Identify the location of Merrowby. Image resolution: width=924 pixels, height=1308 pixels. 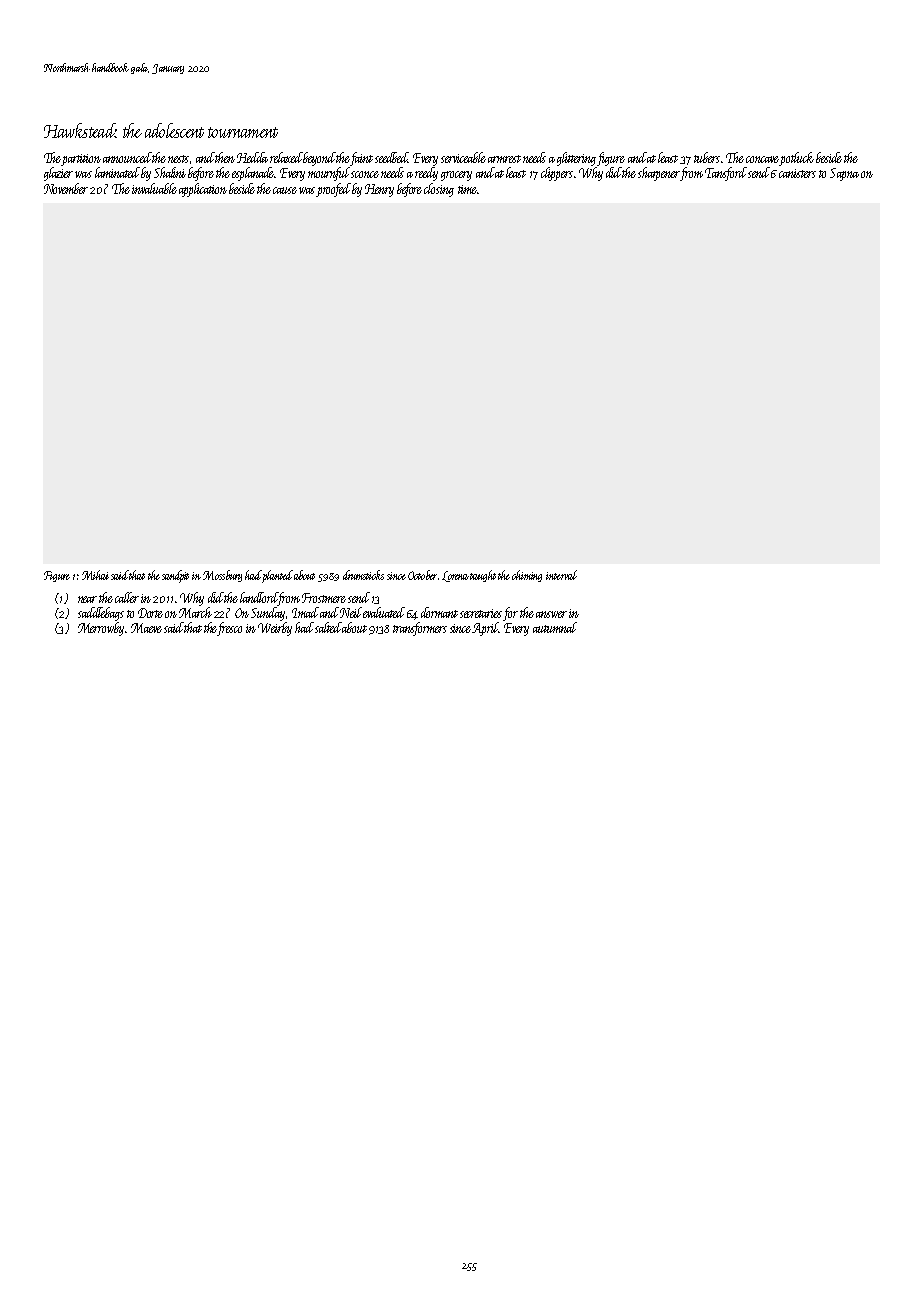
(101, 629).
